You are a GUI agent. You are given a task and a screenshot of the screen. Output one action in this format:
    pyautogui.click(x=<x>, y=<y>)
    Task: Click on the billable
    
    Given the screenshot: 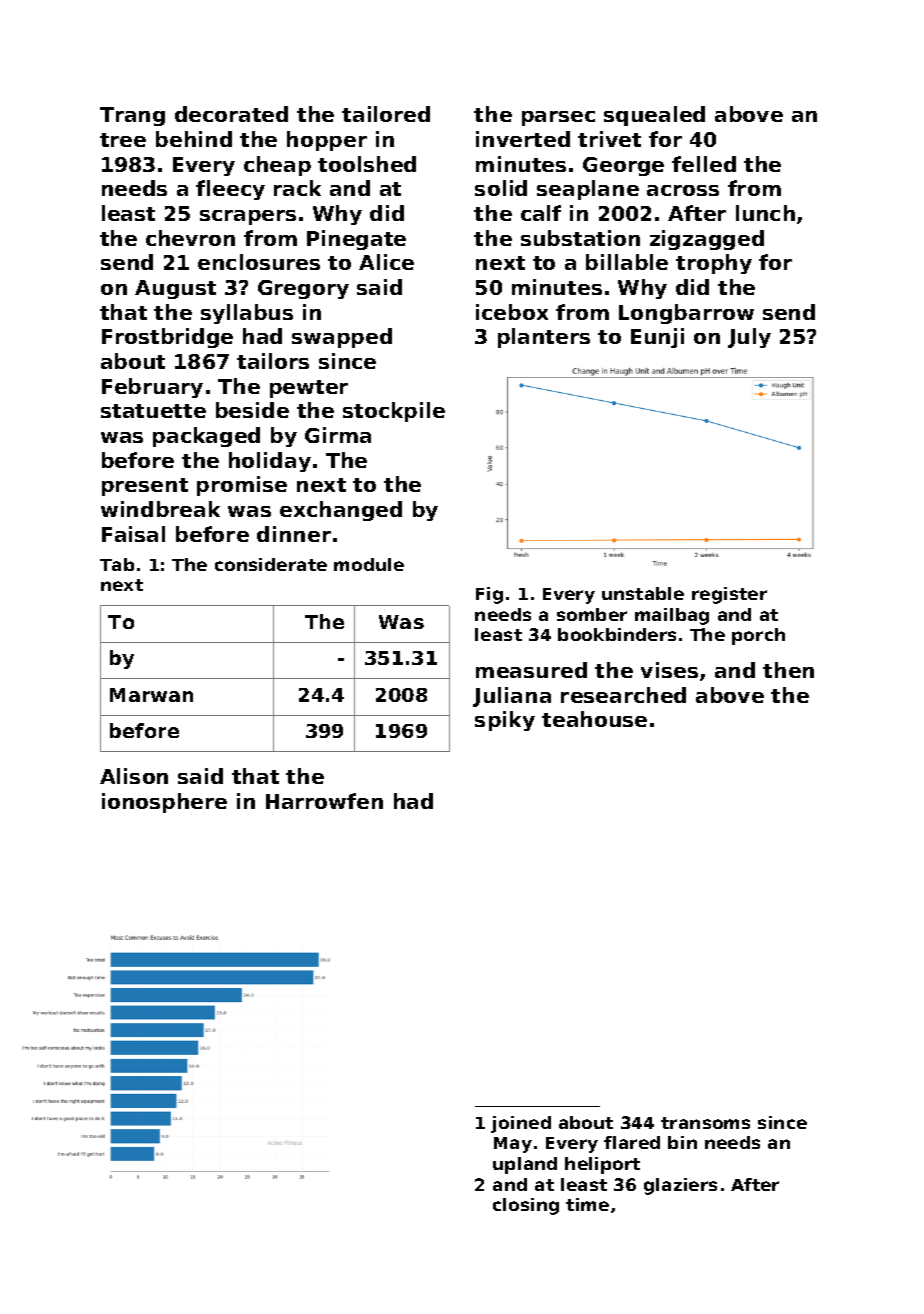 What is the action you would take?
    pyautogui.click(x=627, y=262)
